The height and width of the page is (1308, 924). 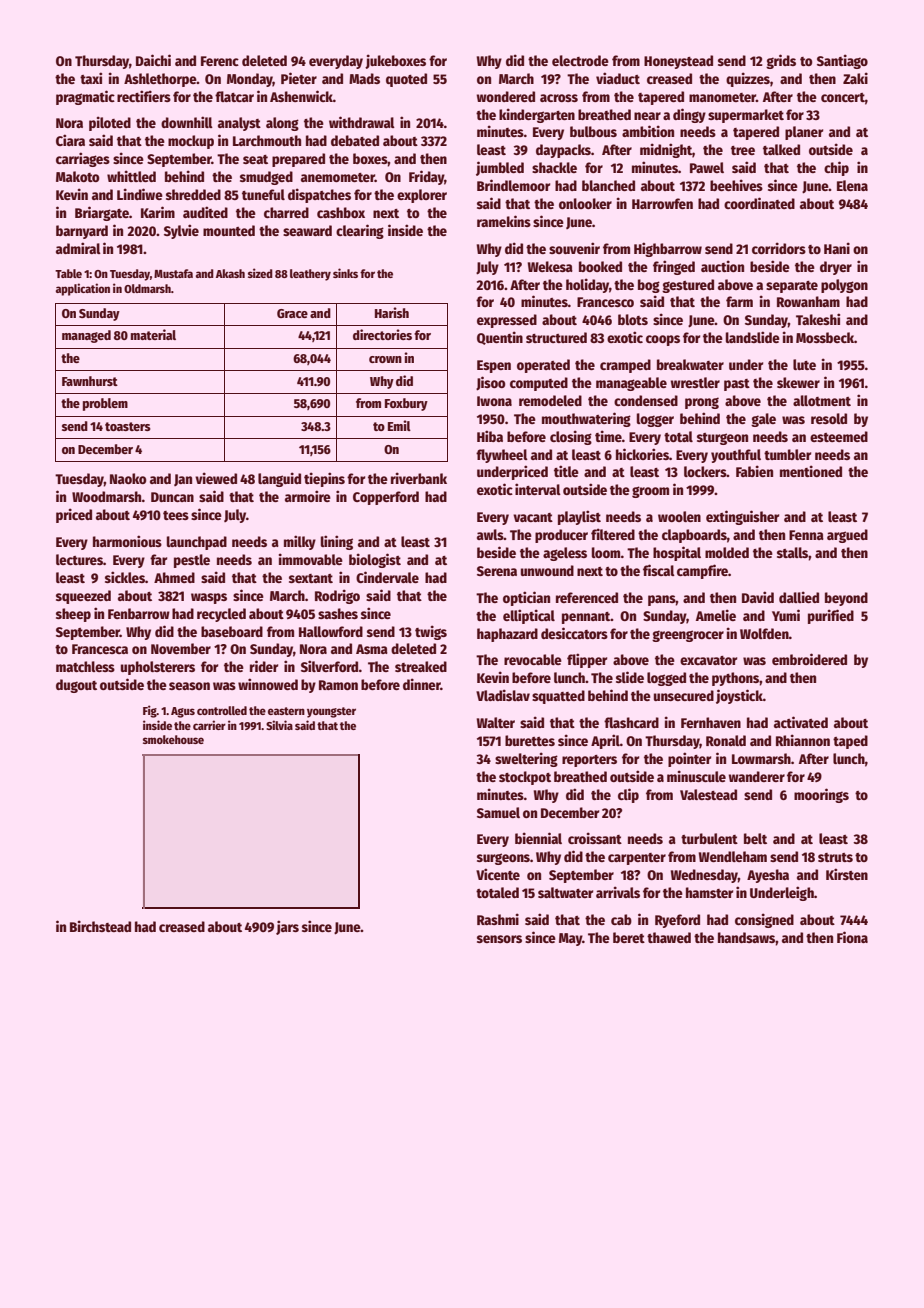 What do you see at coordinates (360, 231) in the page?
I see `clearing` at bounding box center [360, 231].
